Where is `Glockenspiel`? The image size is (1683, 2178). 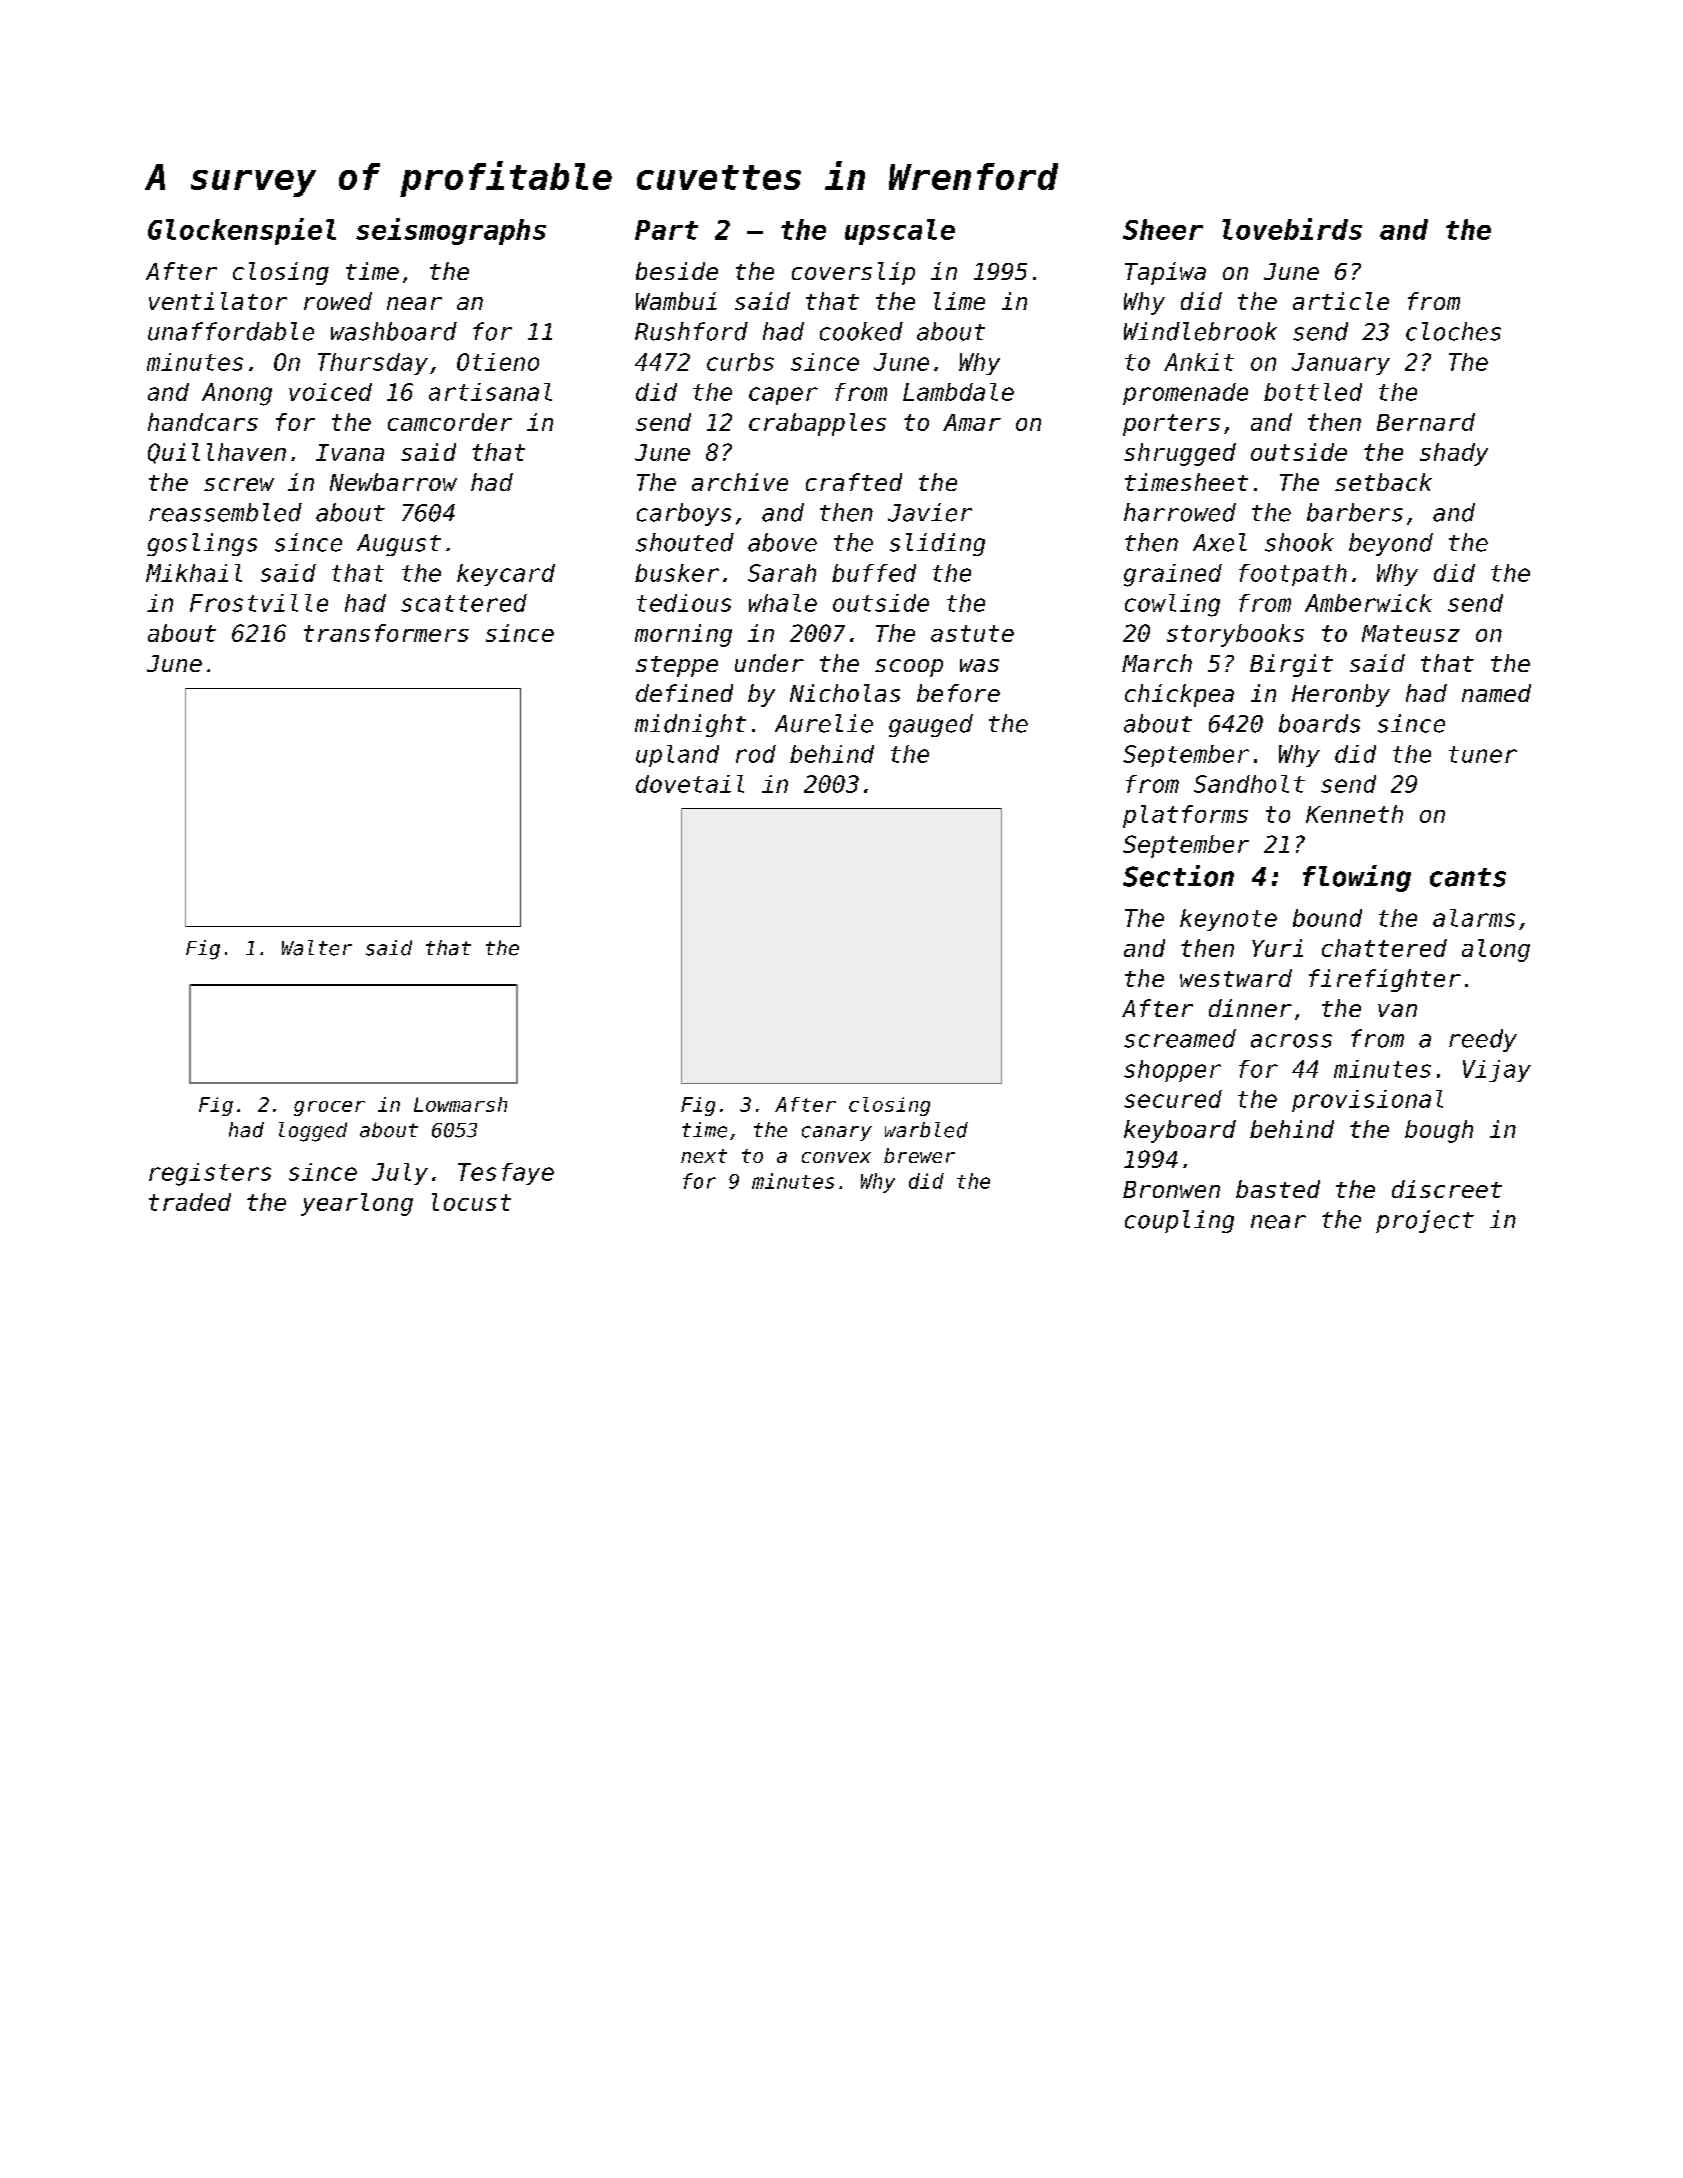
Glockenspiel is located at coordinates (242, 231).
